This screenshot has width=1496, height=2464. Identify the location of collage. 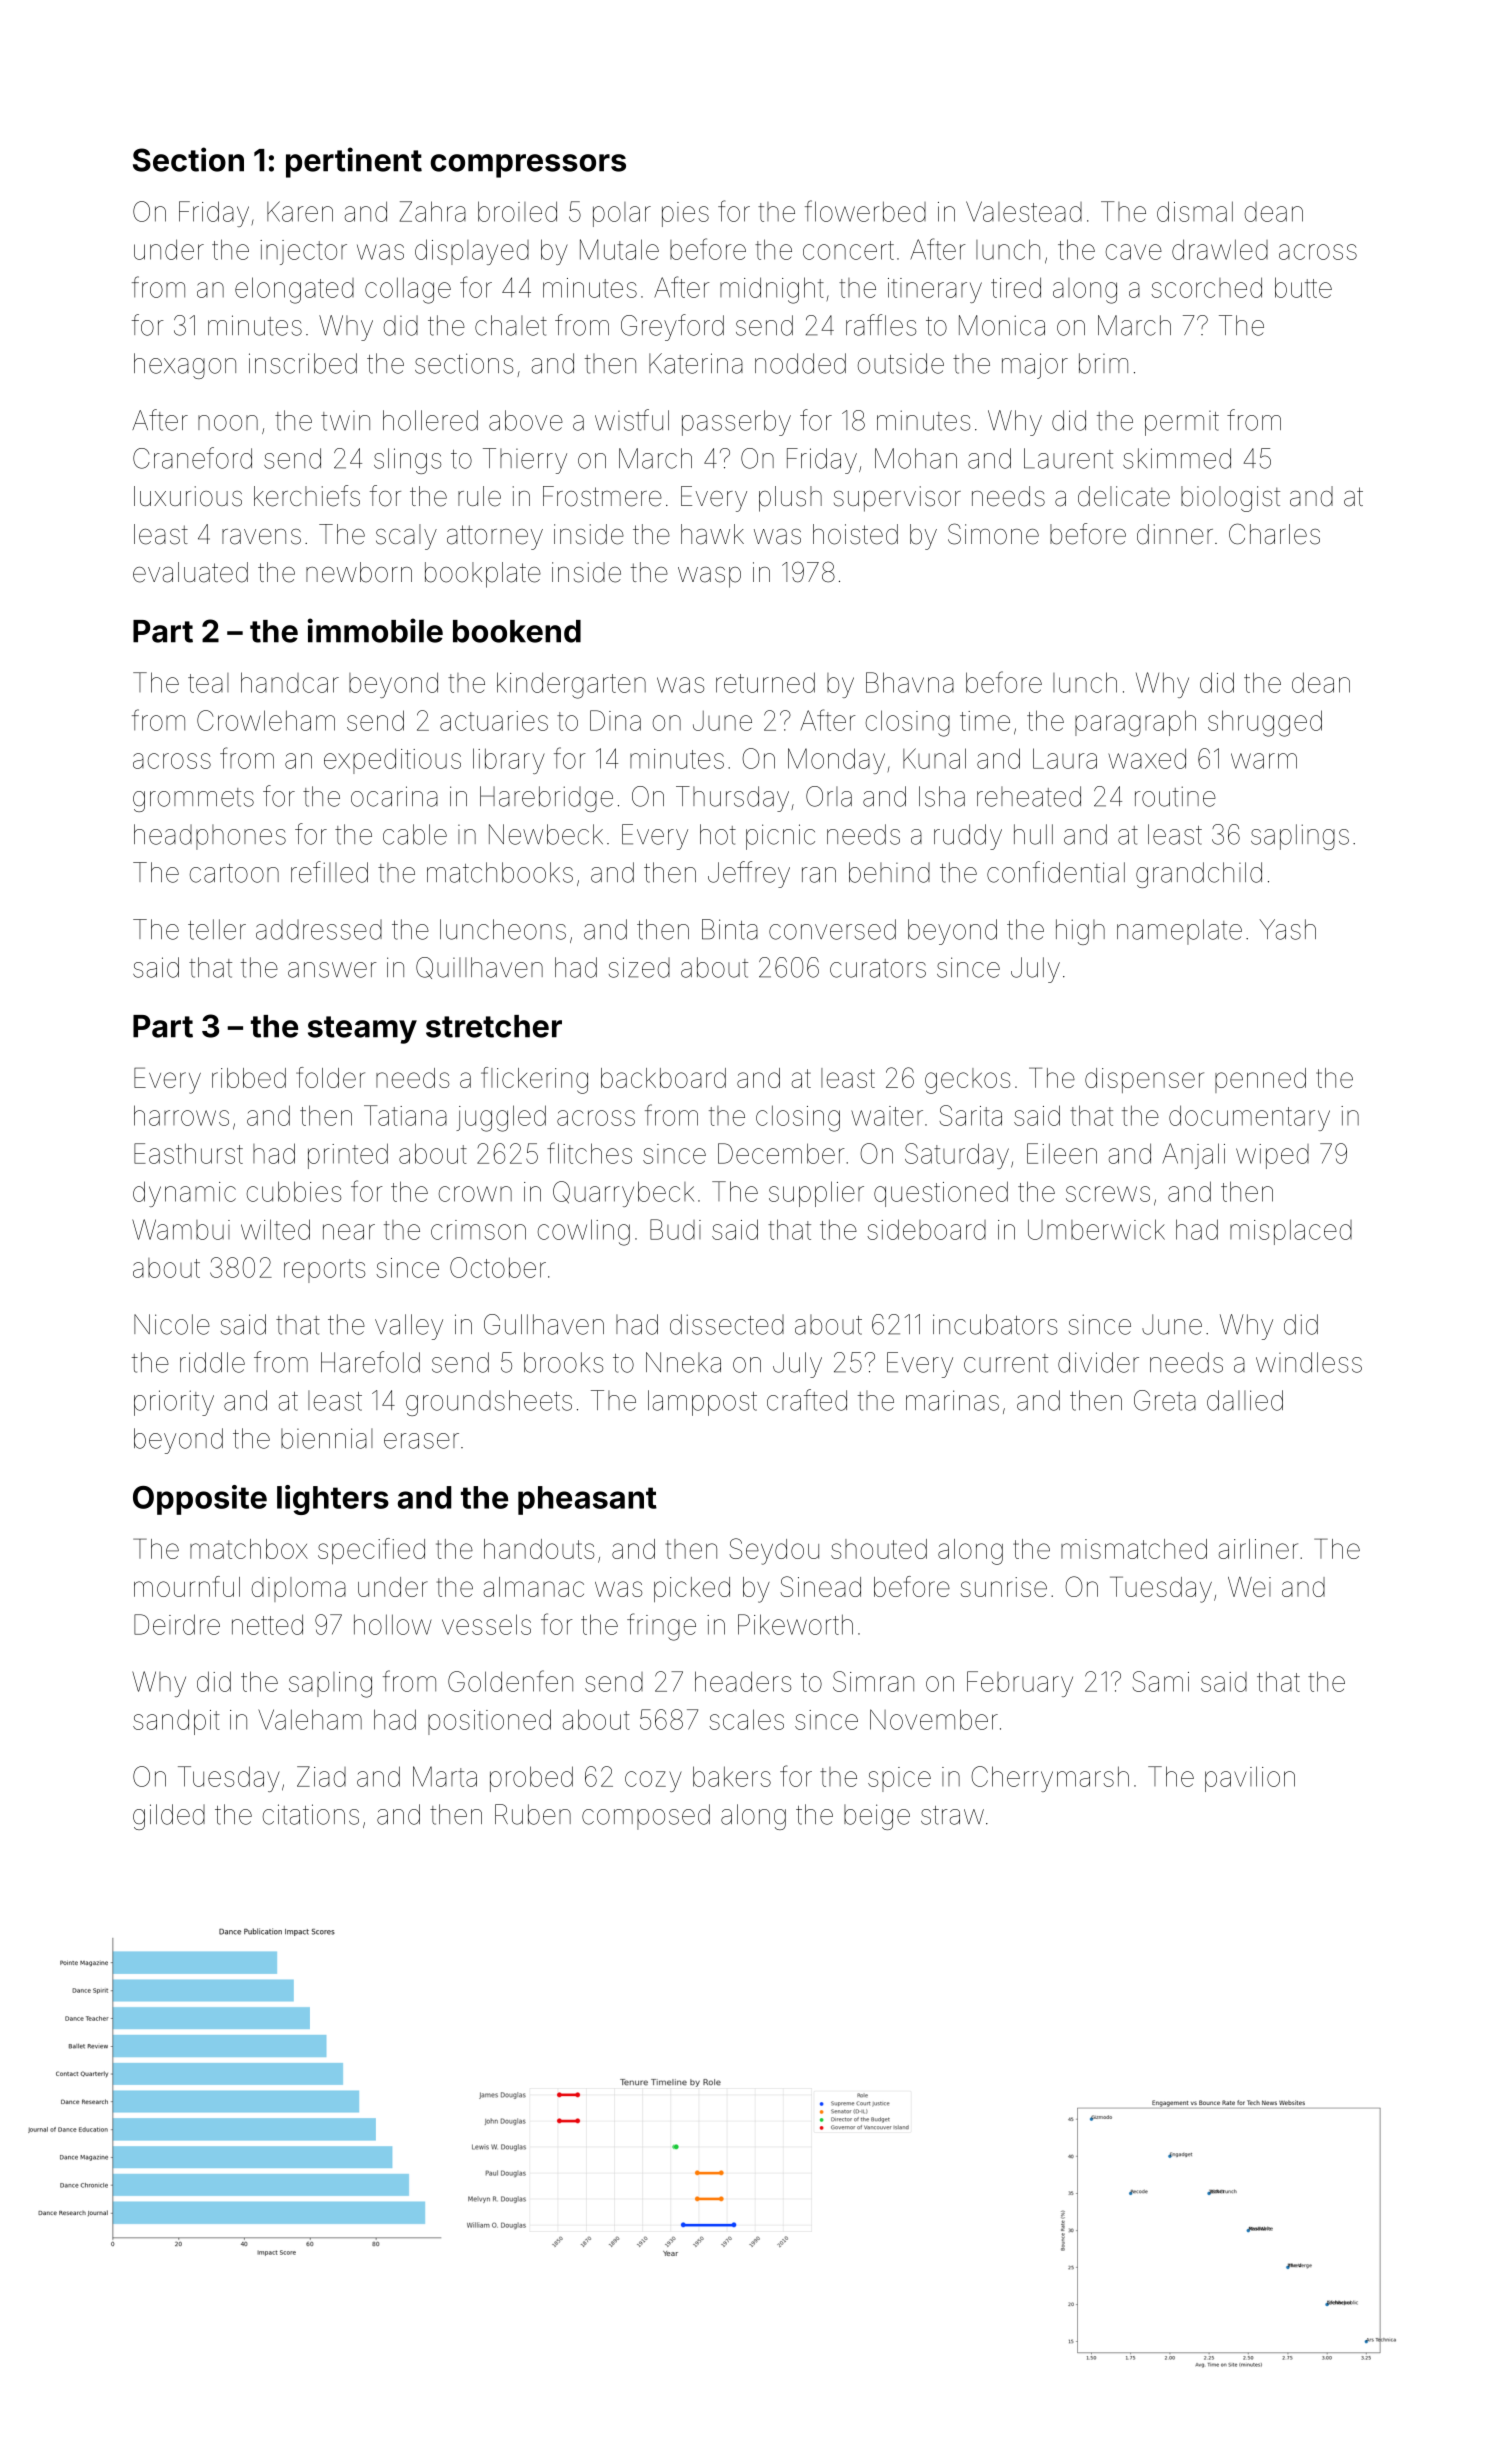
(408, 290).
